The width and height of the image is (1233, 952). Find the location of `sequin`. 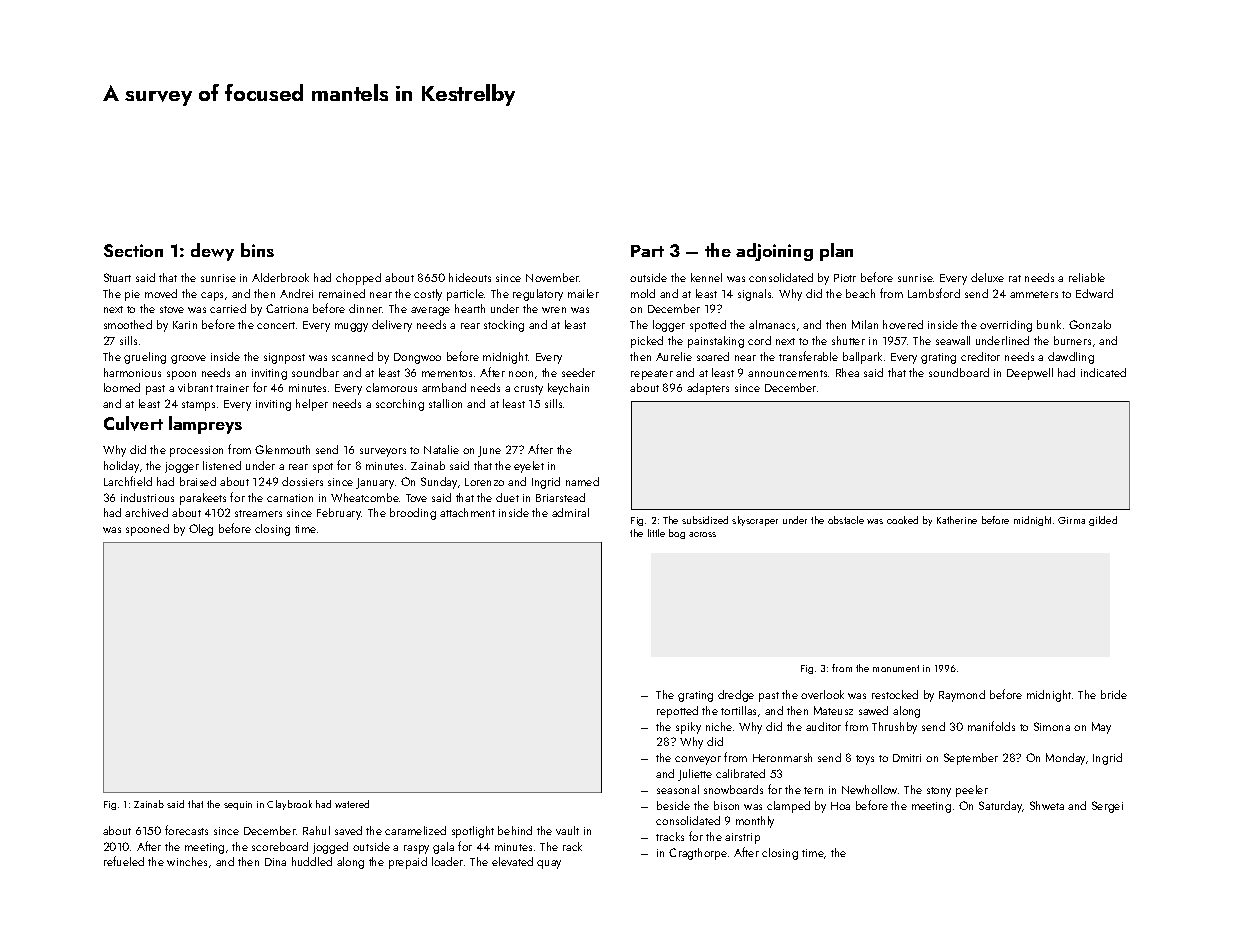

sequin is located at coordinates (238, 805).
